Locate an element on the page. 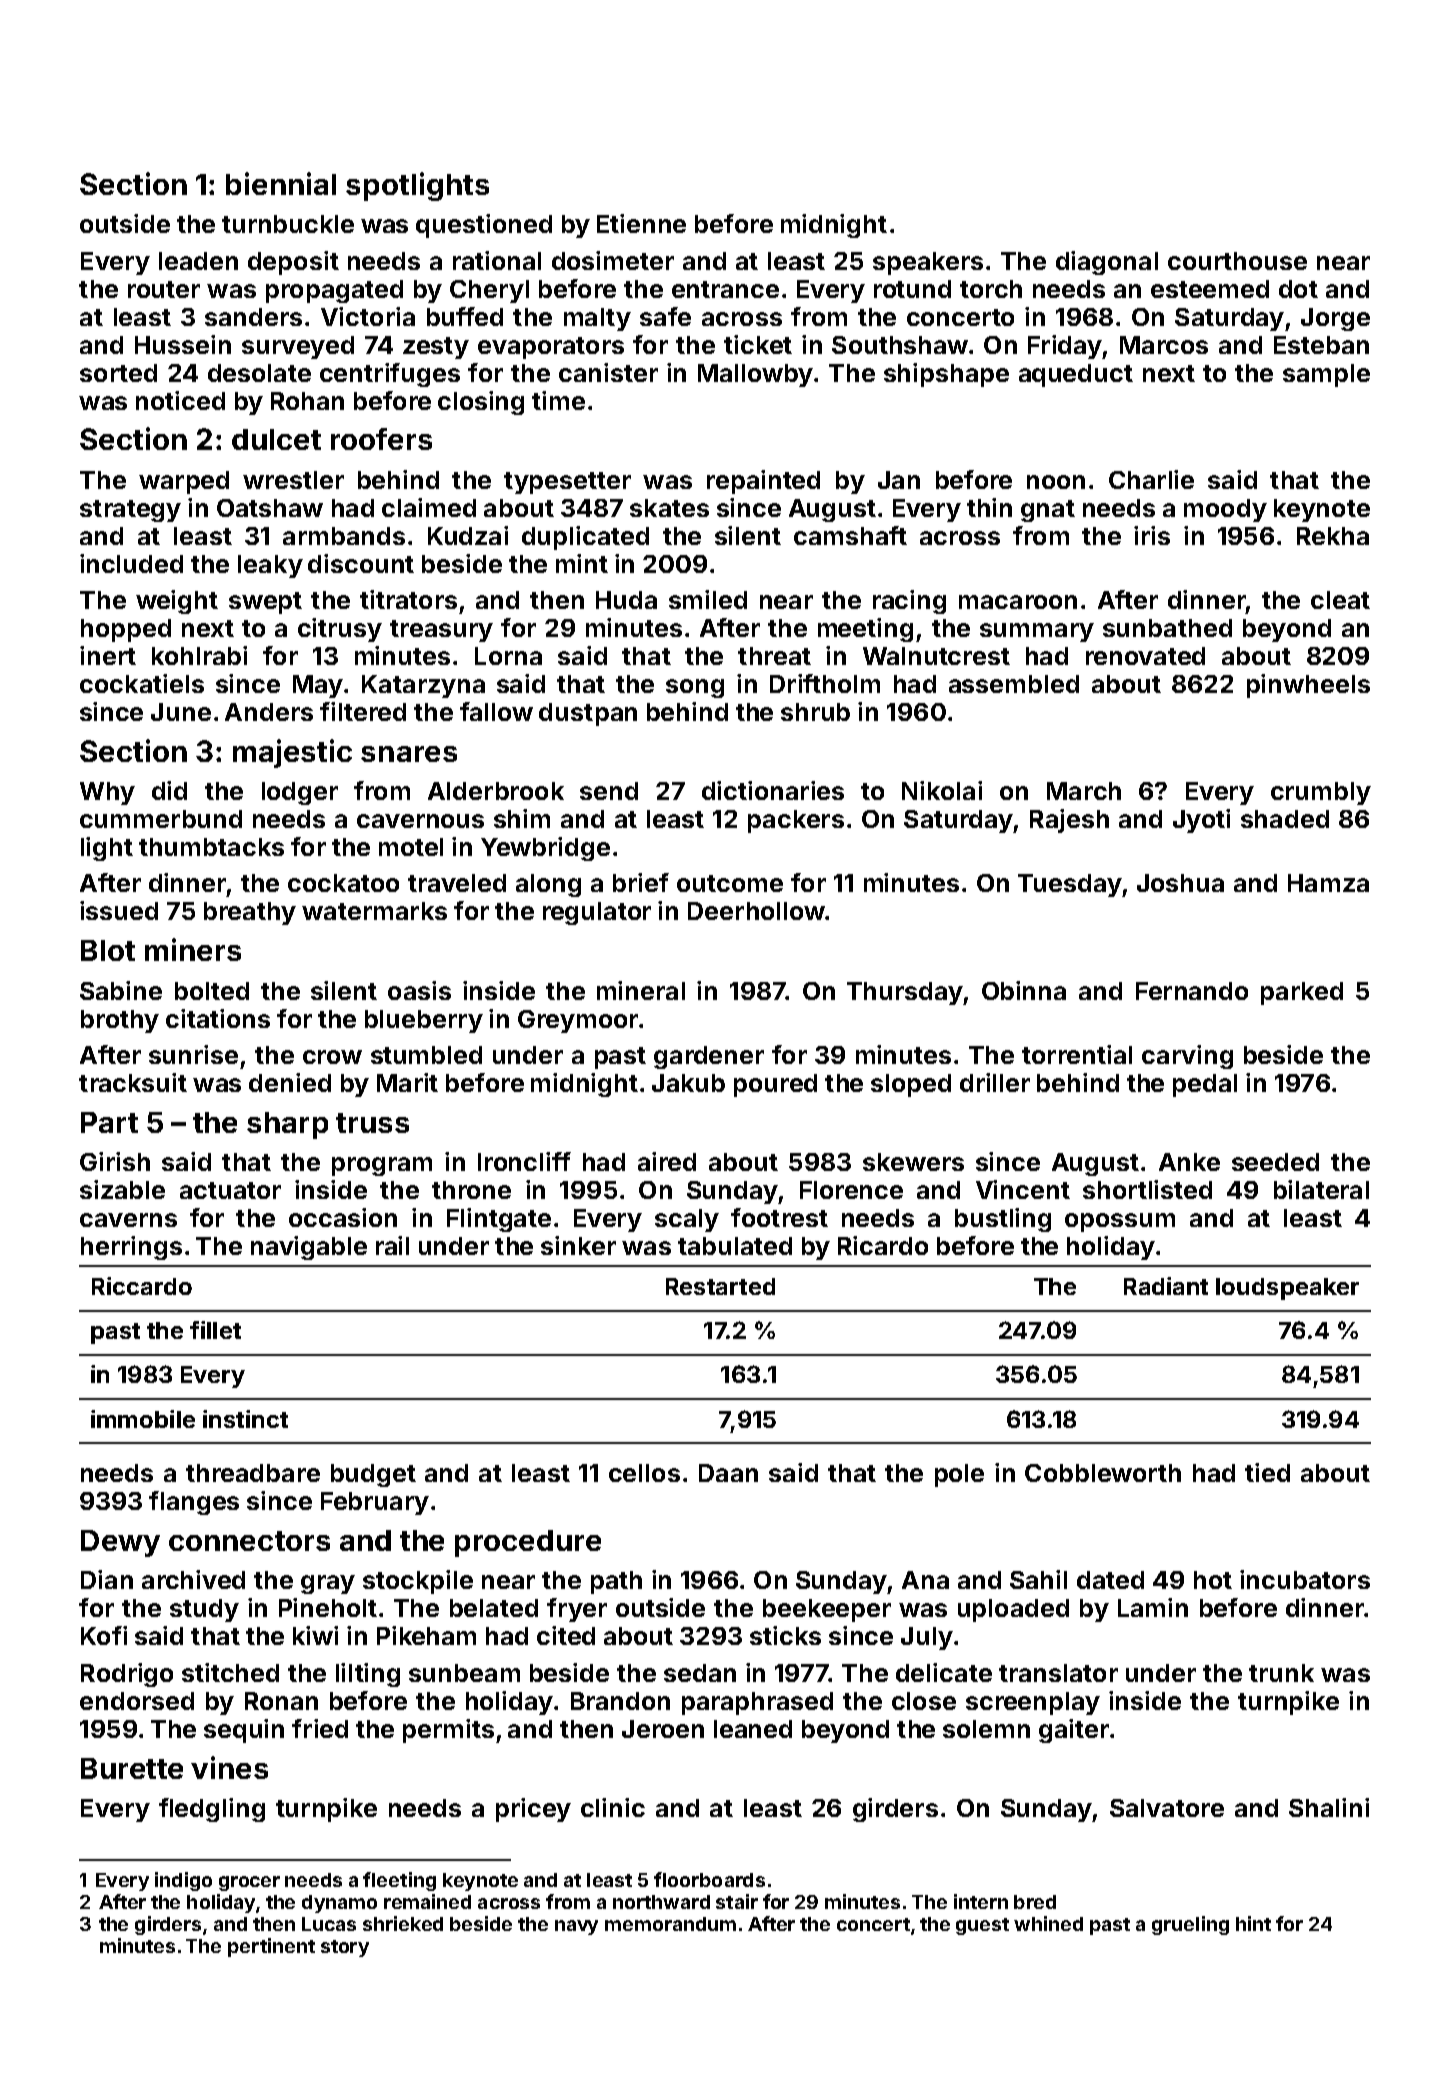 This image has height=2100, width=1450. Esteban is located at coordinates (1321, 345).
